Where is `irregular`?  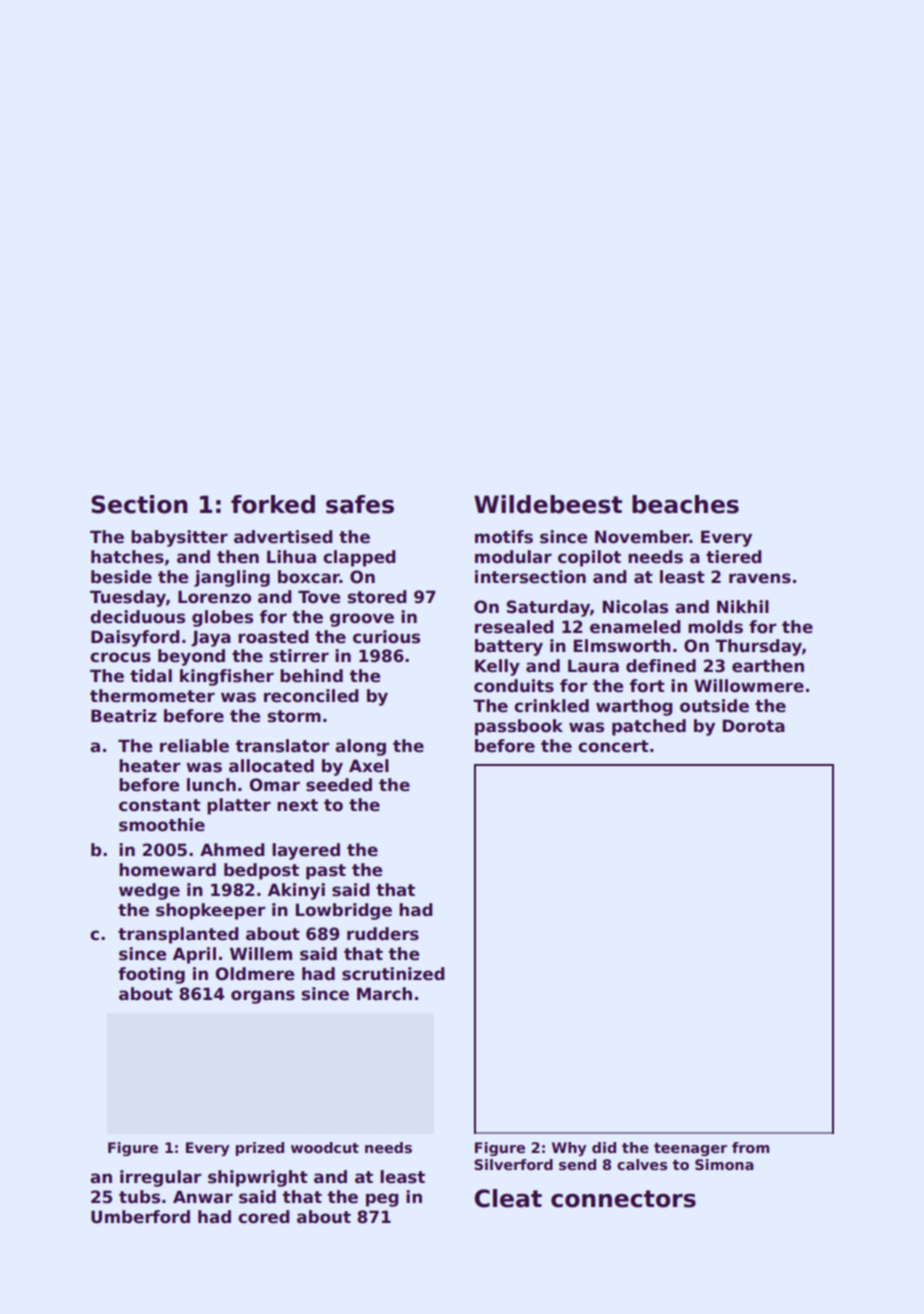
irregular is located at coordinates (160, 1178).
